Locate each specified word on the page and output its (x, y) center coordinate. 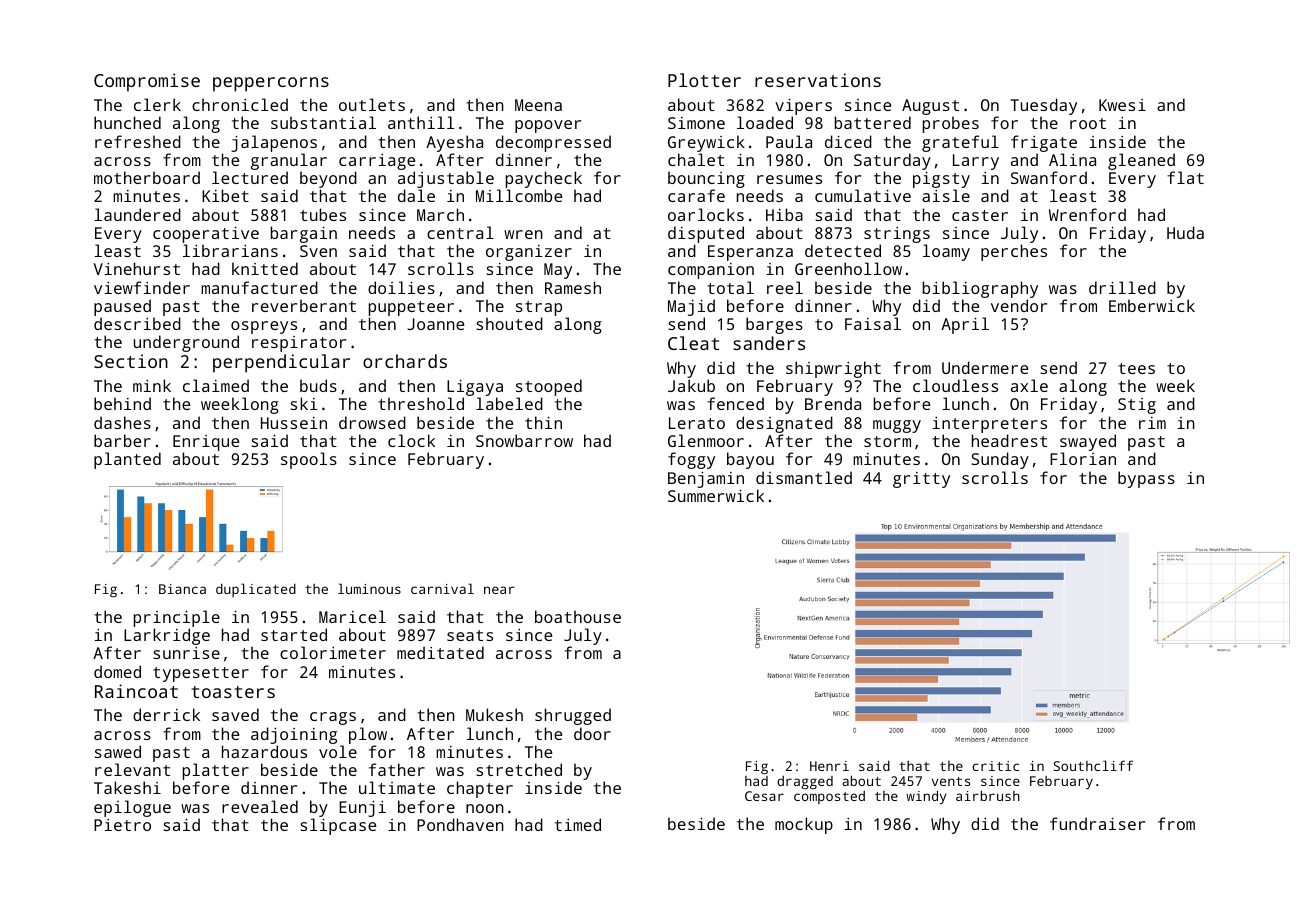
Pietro (122, 825)
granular (289, 161)
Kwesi (1122, 105)
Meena (538, 105)
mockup (804, 825)
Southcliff (1093, 765)
